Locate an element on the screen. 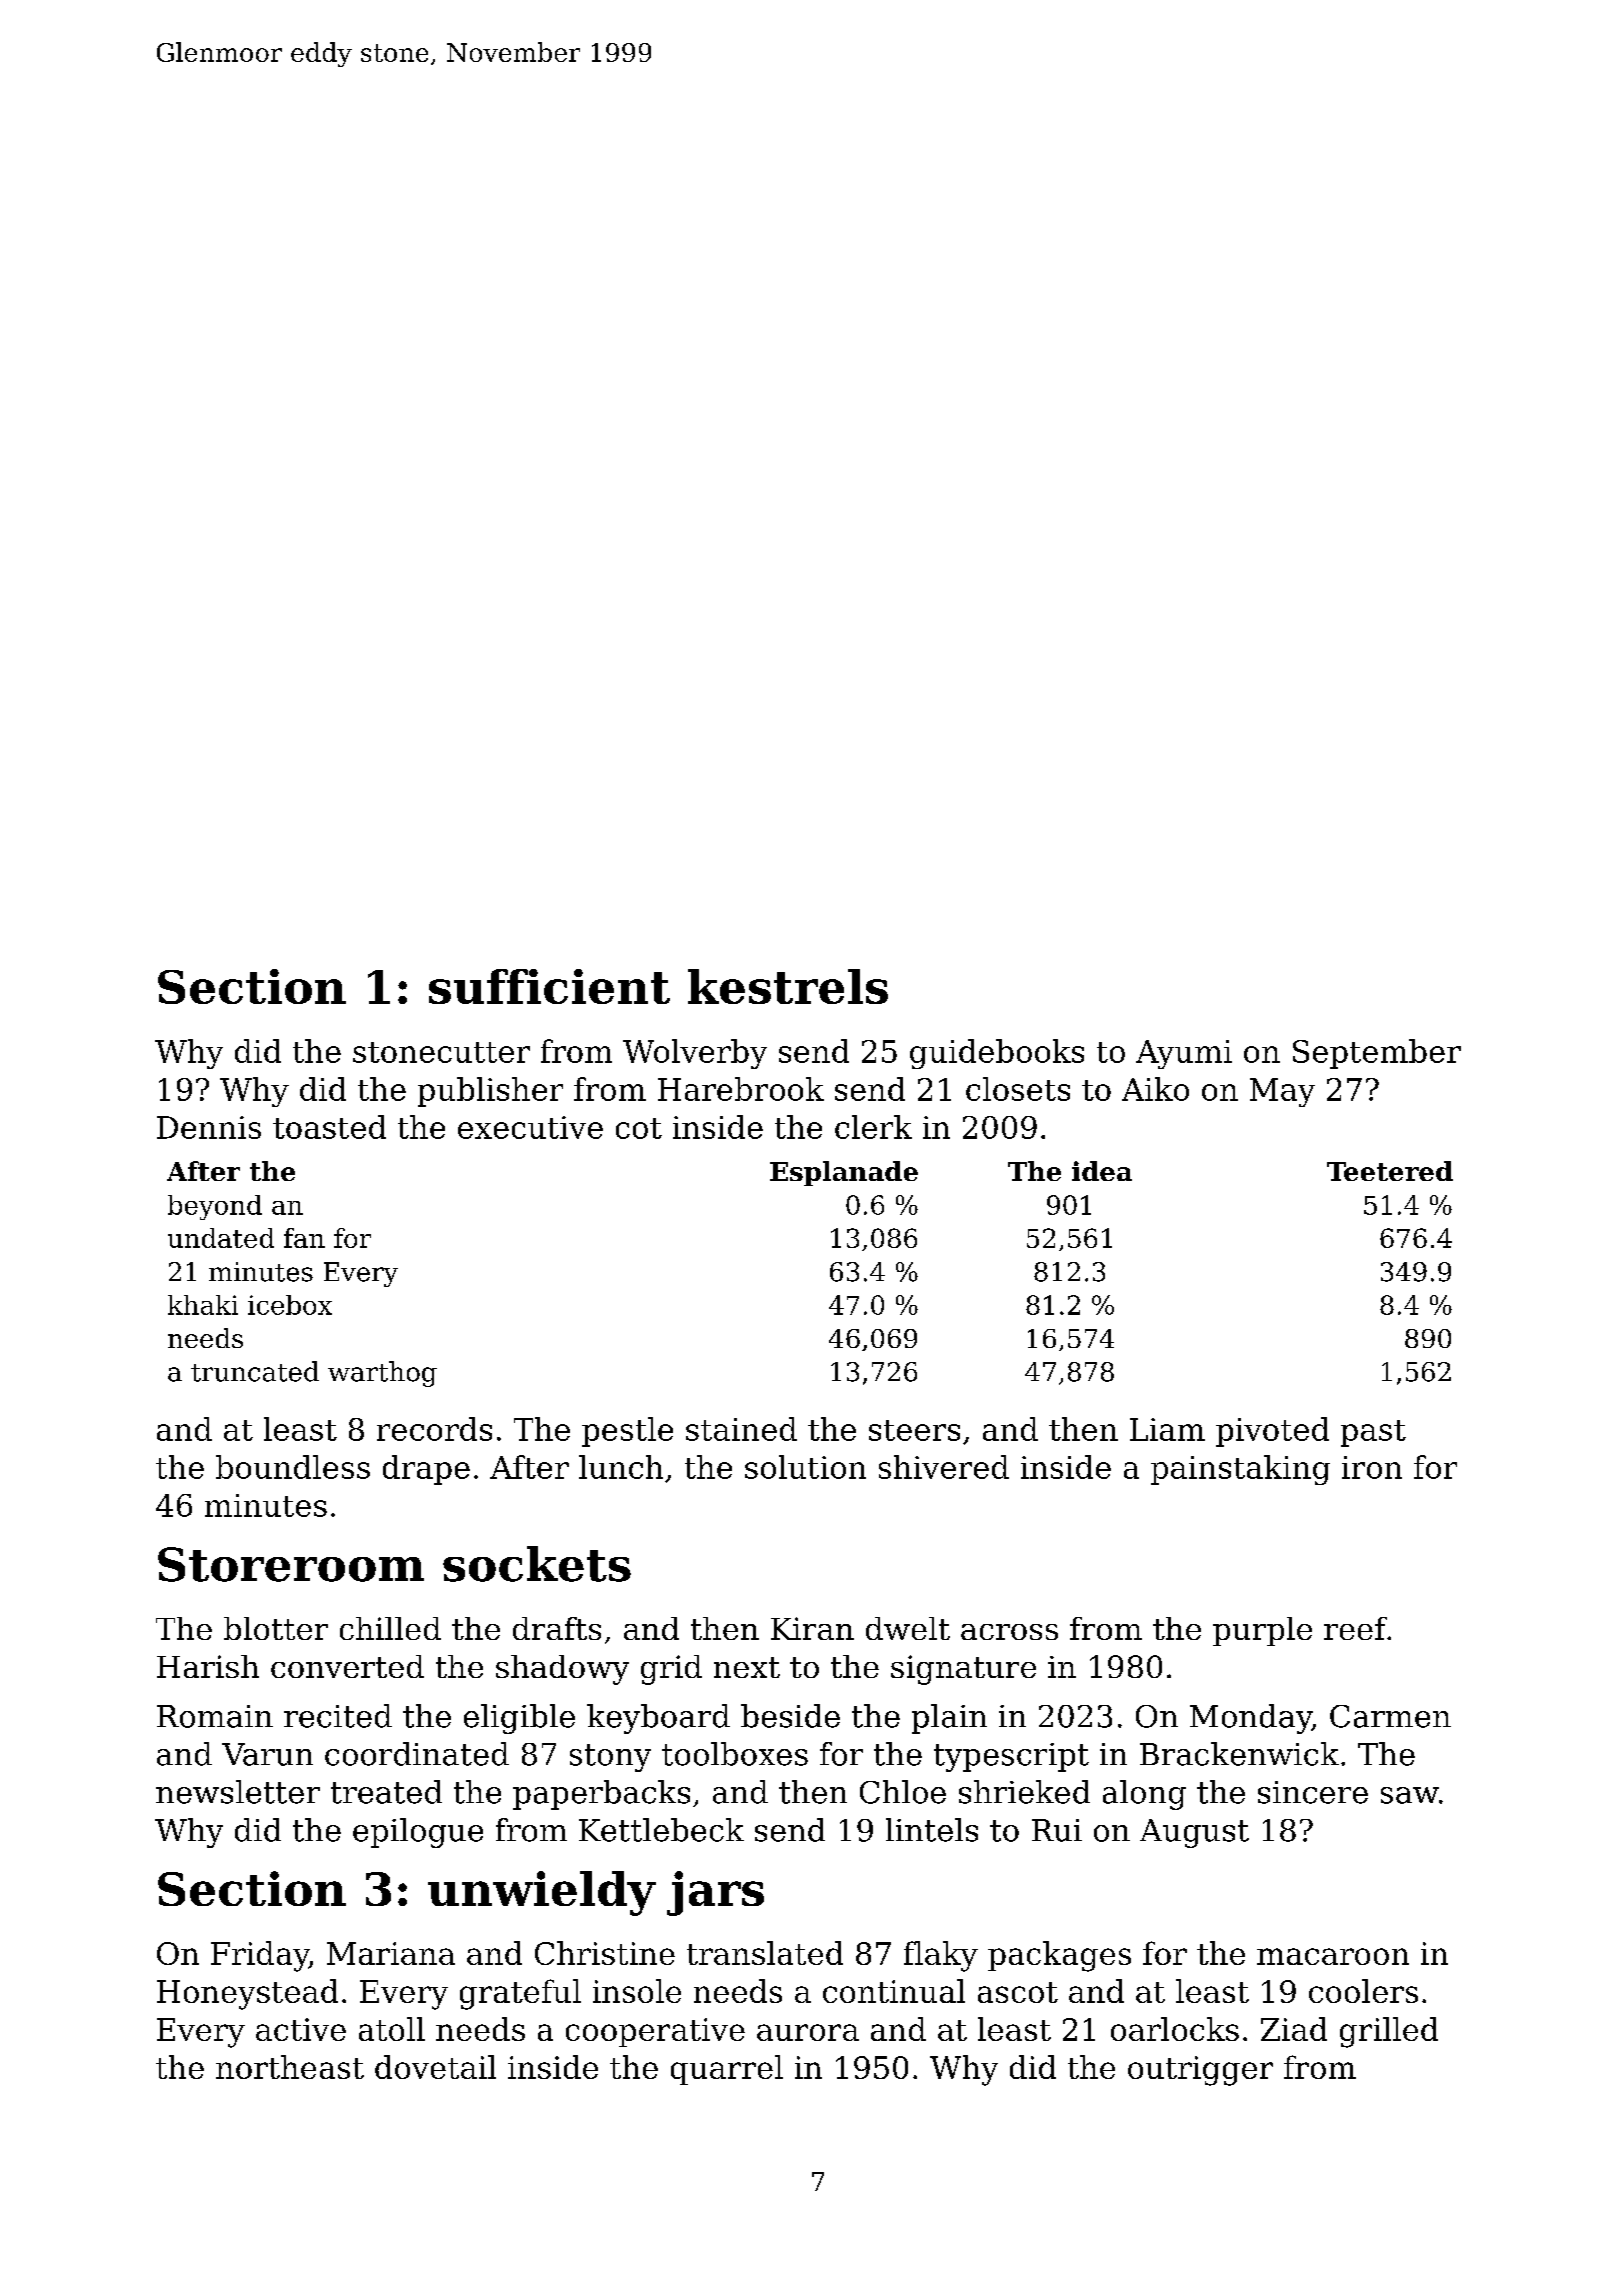 The image size is (1620, 2292). September is located at coordinates (1377, 1054).
